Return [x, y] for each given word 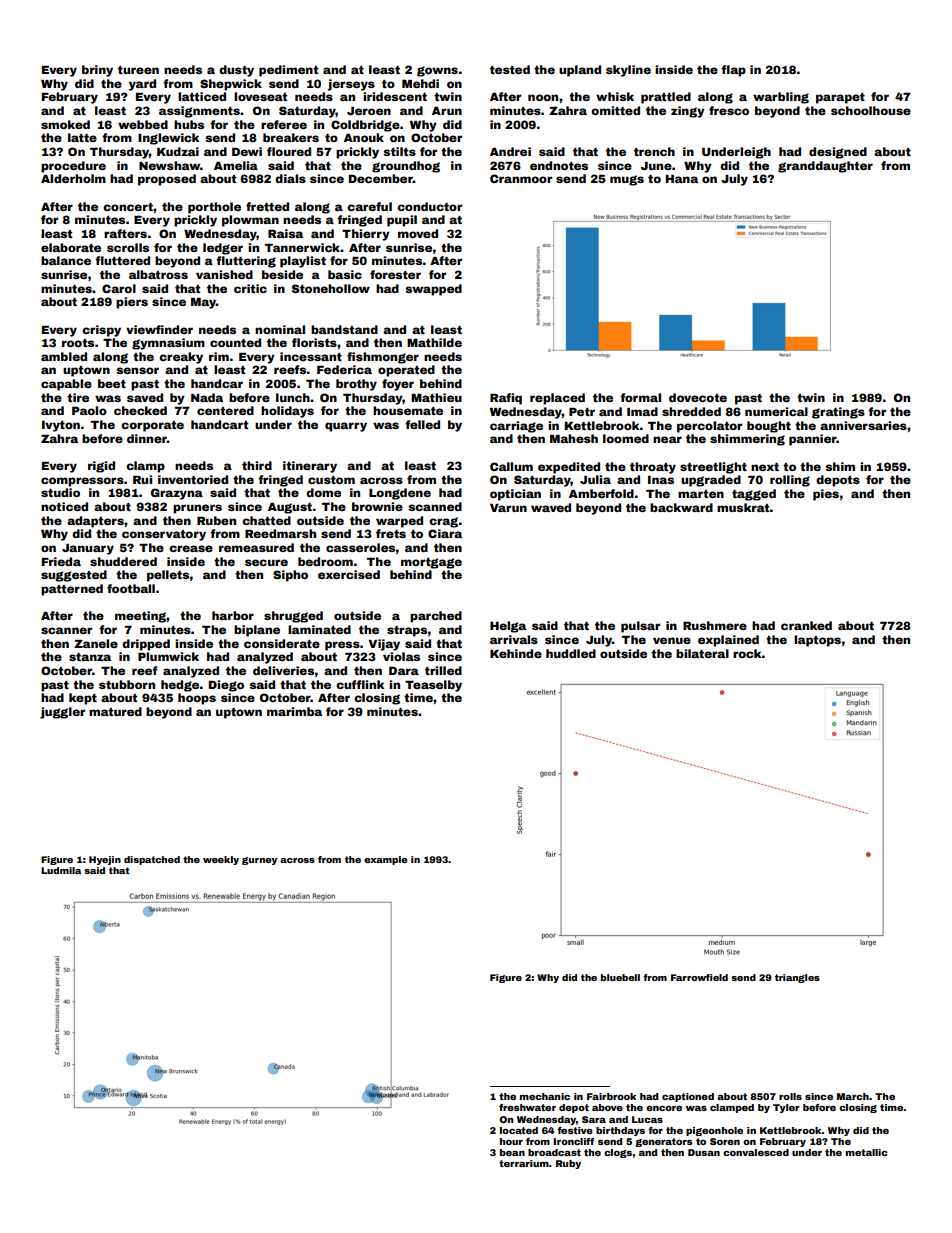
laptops [817, 641]
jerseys [351, 85]
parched [436, 617]
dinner [147, 438]
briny [97, 71]
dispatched [152, 860]
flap [733, 71]
